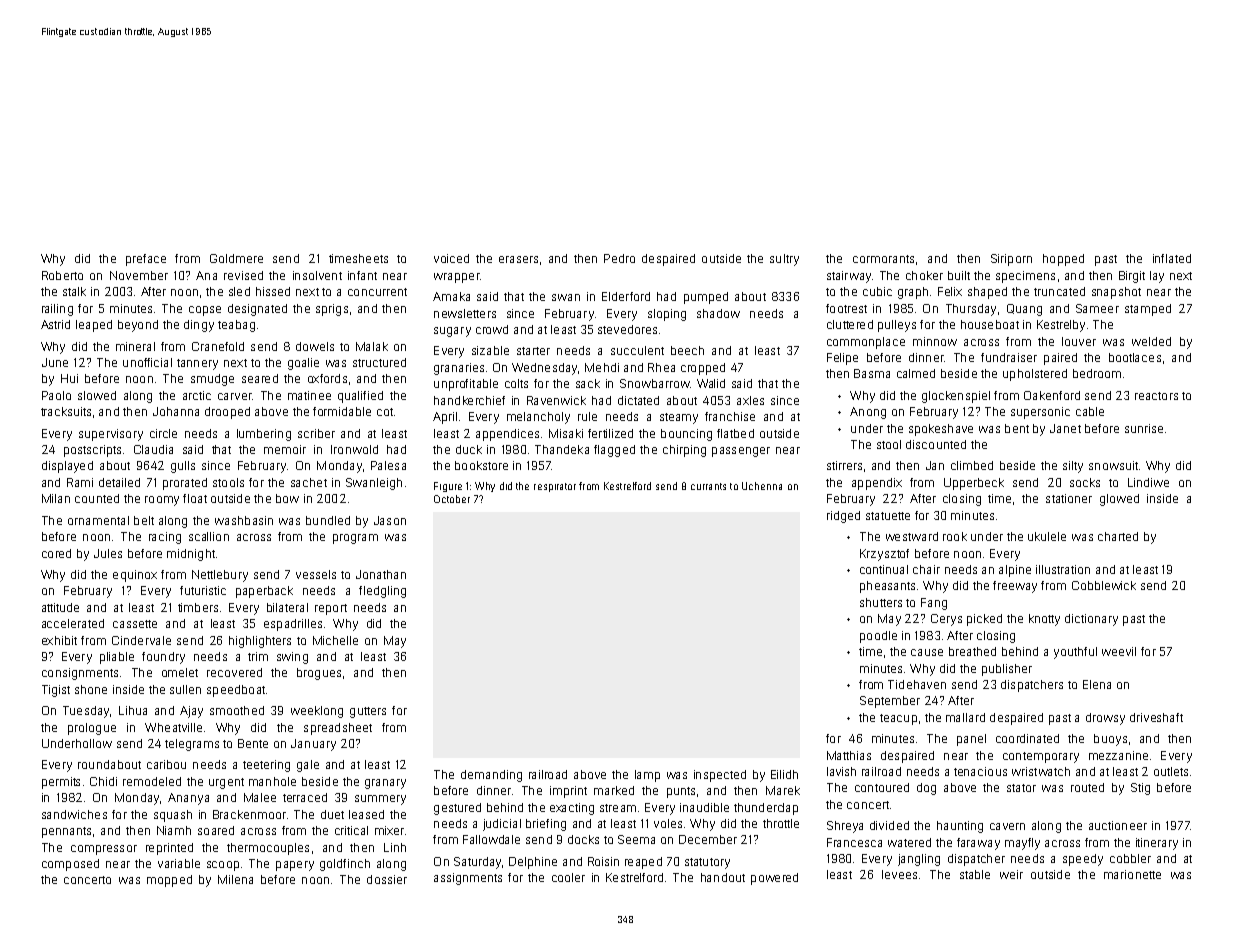 The image size is (1233, 952). What do you see at coordinates (941, 430) in the screenshot?
I see `spokeshave` at bounding box center [941, 430].
